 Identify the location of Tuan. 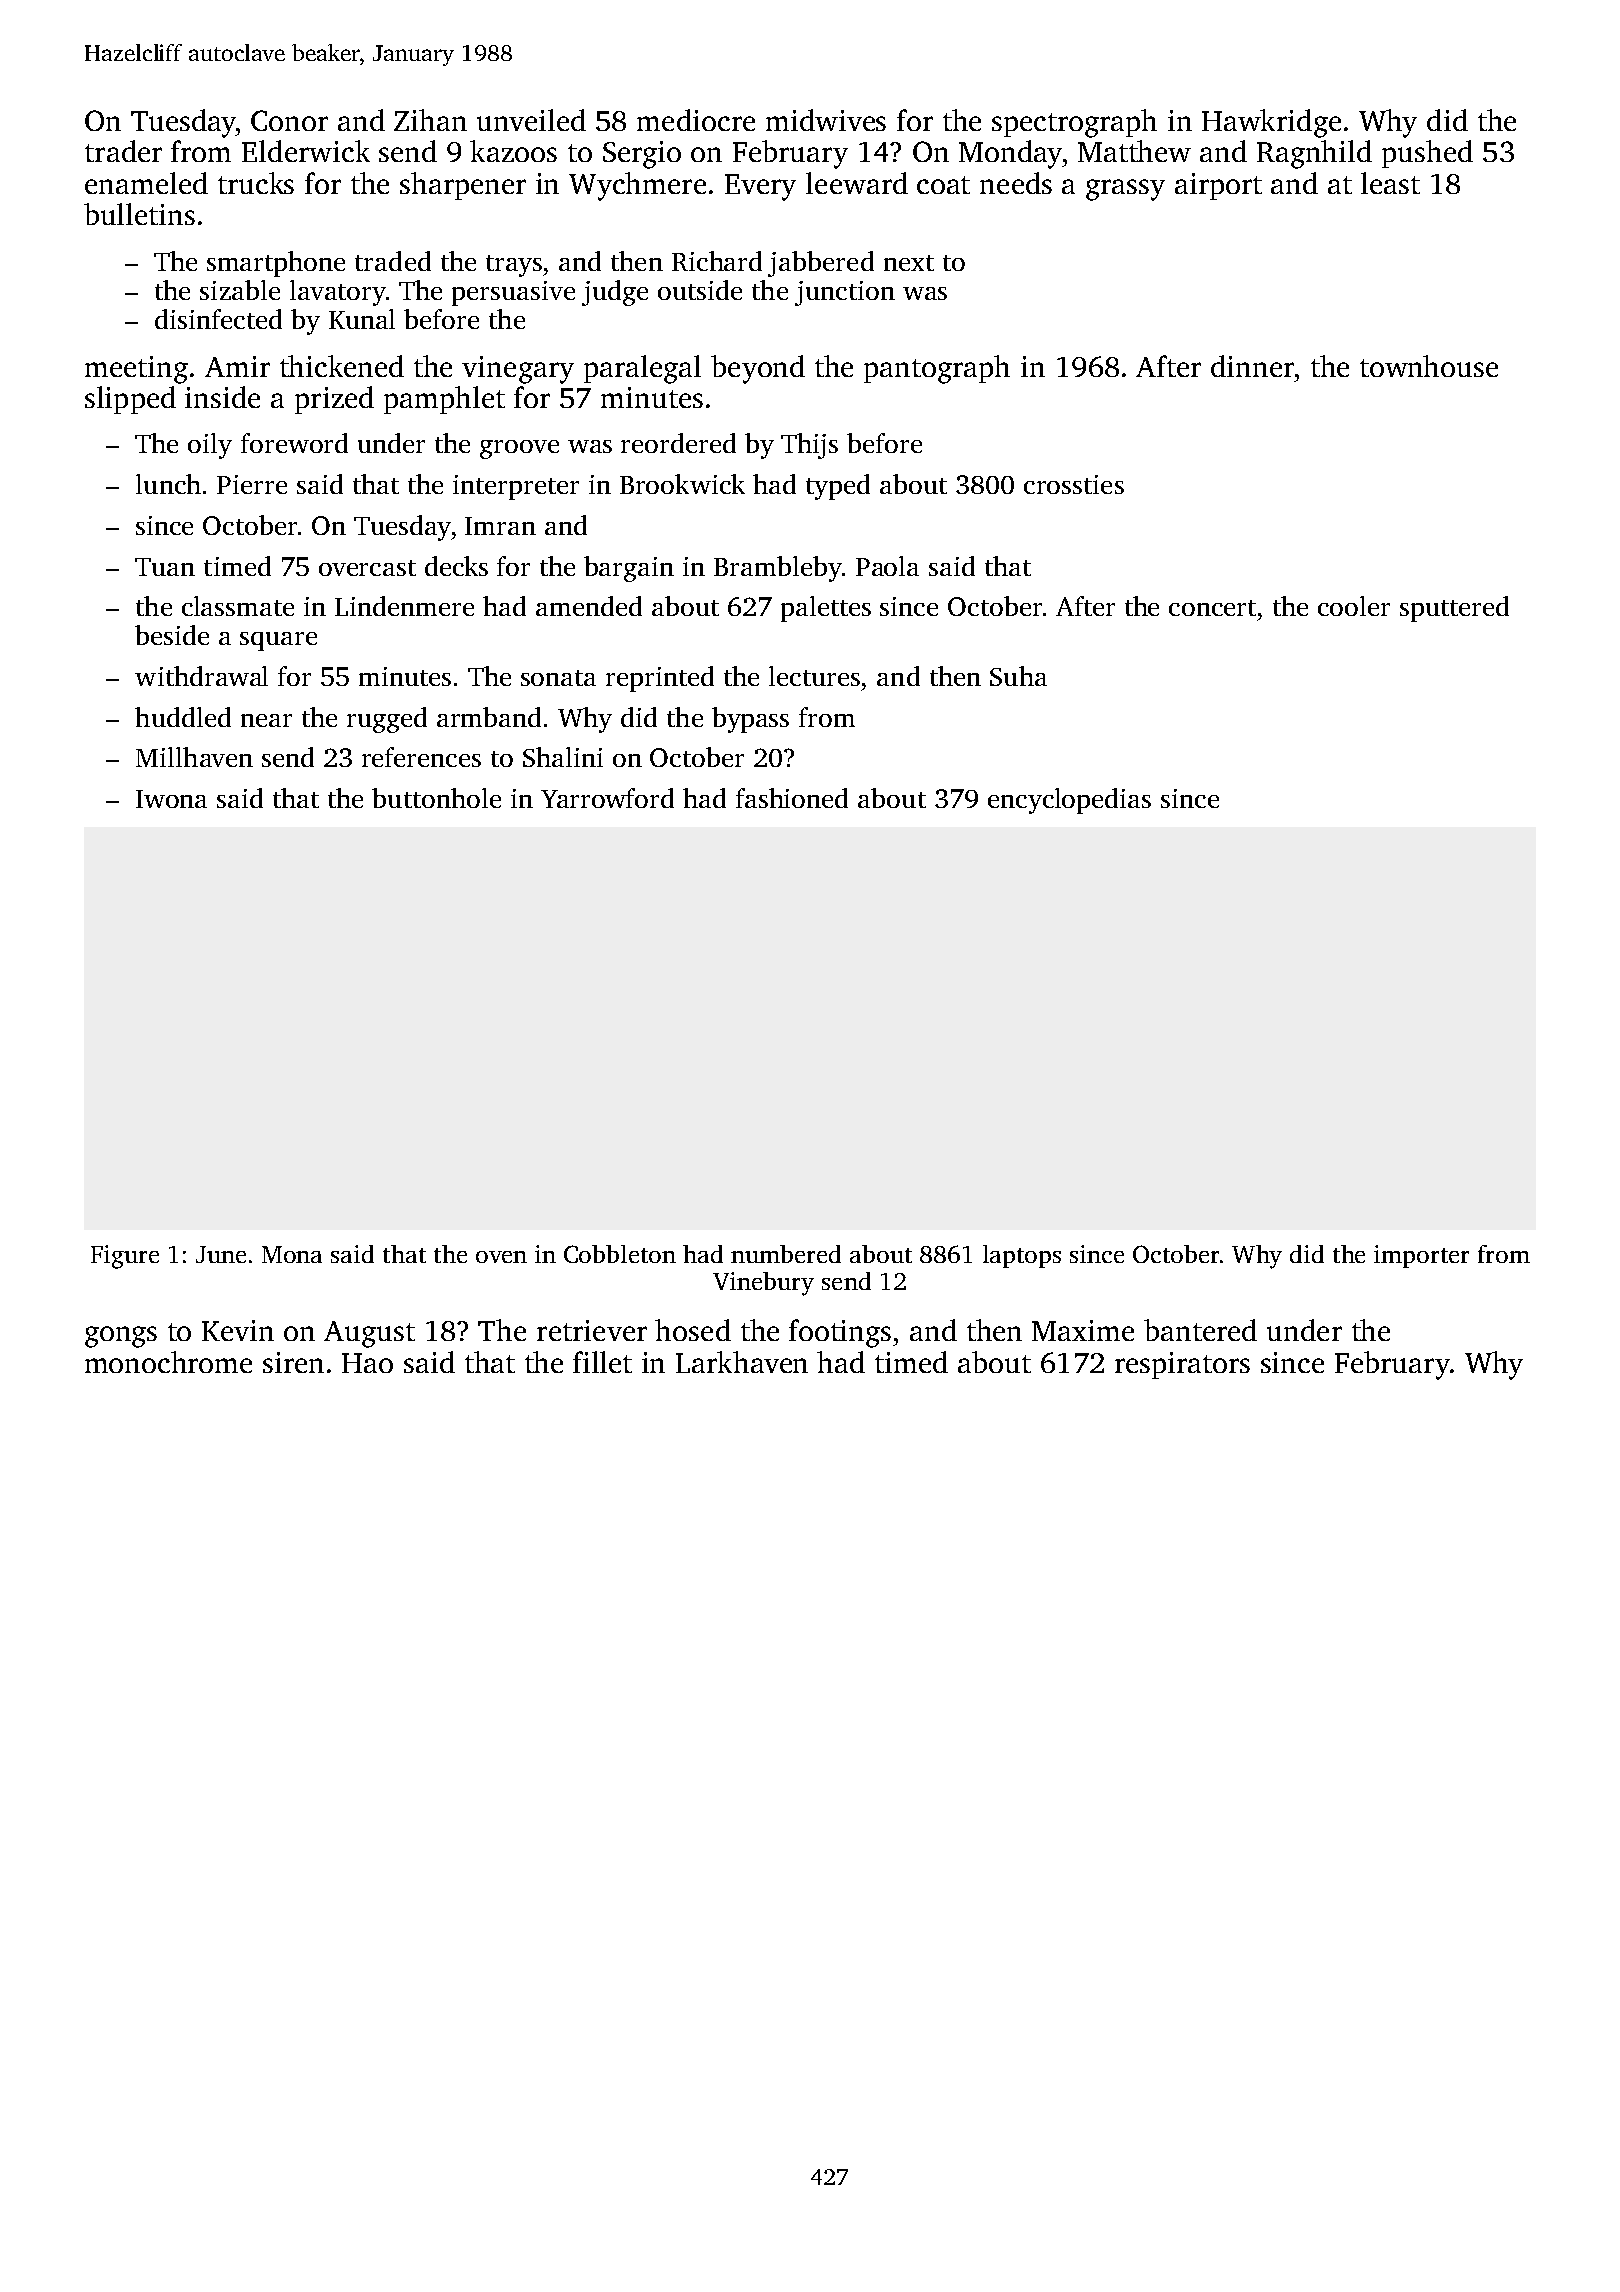
(165, 567).
